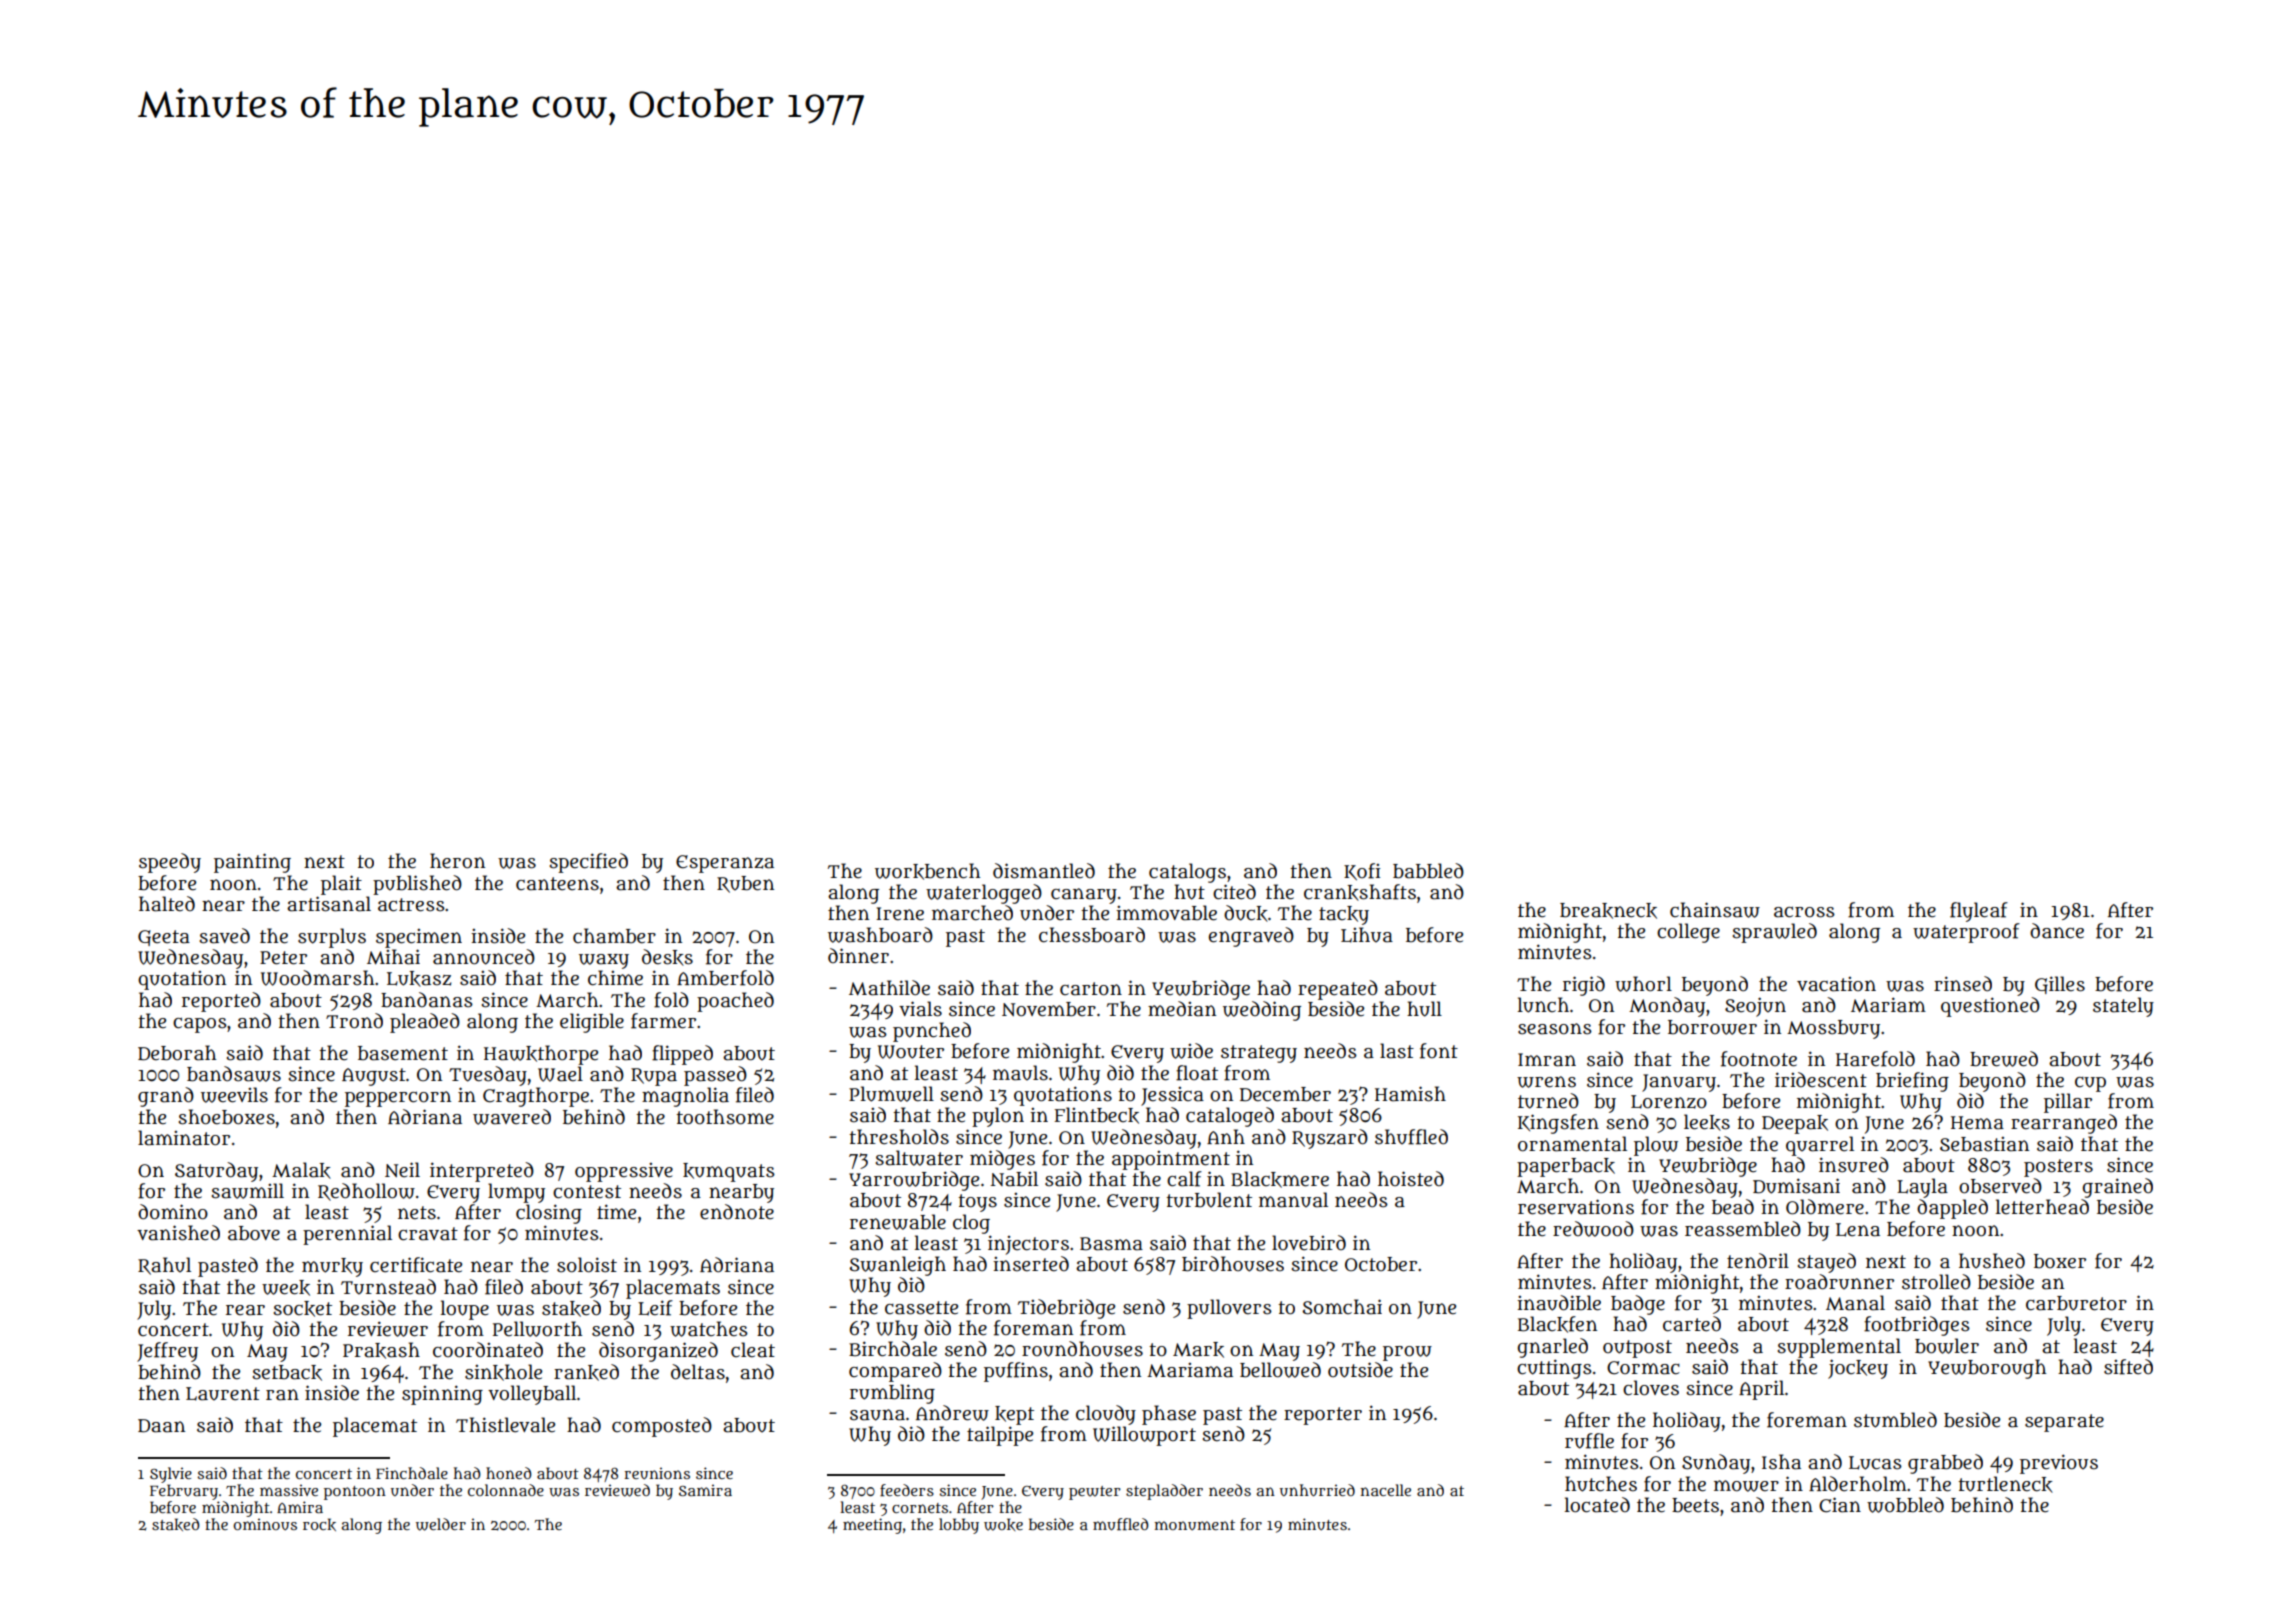 This screenshot has width=2292, height=1620. What do you see at coordinates (465, 1310) in the screenshot?
I see `loupe` at bounding box center [465, 1310].
